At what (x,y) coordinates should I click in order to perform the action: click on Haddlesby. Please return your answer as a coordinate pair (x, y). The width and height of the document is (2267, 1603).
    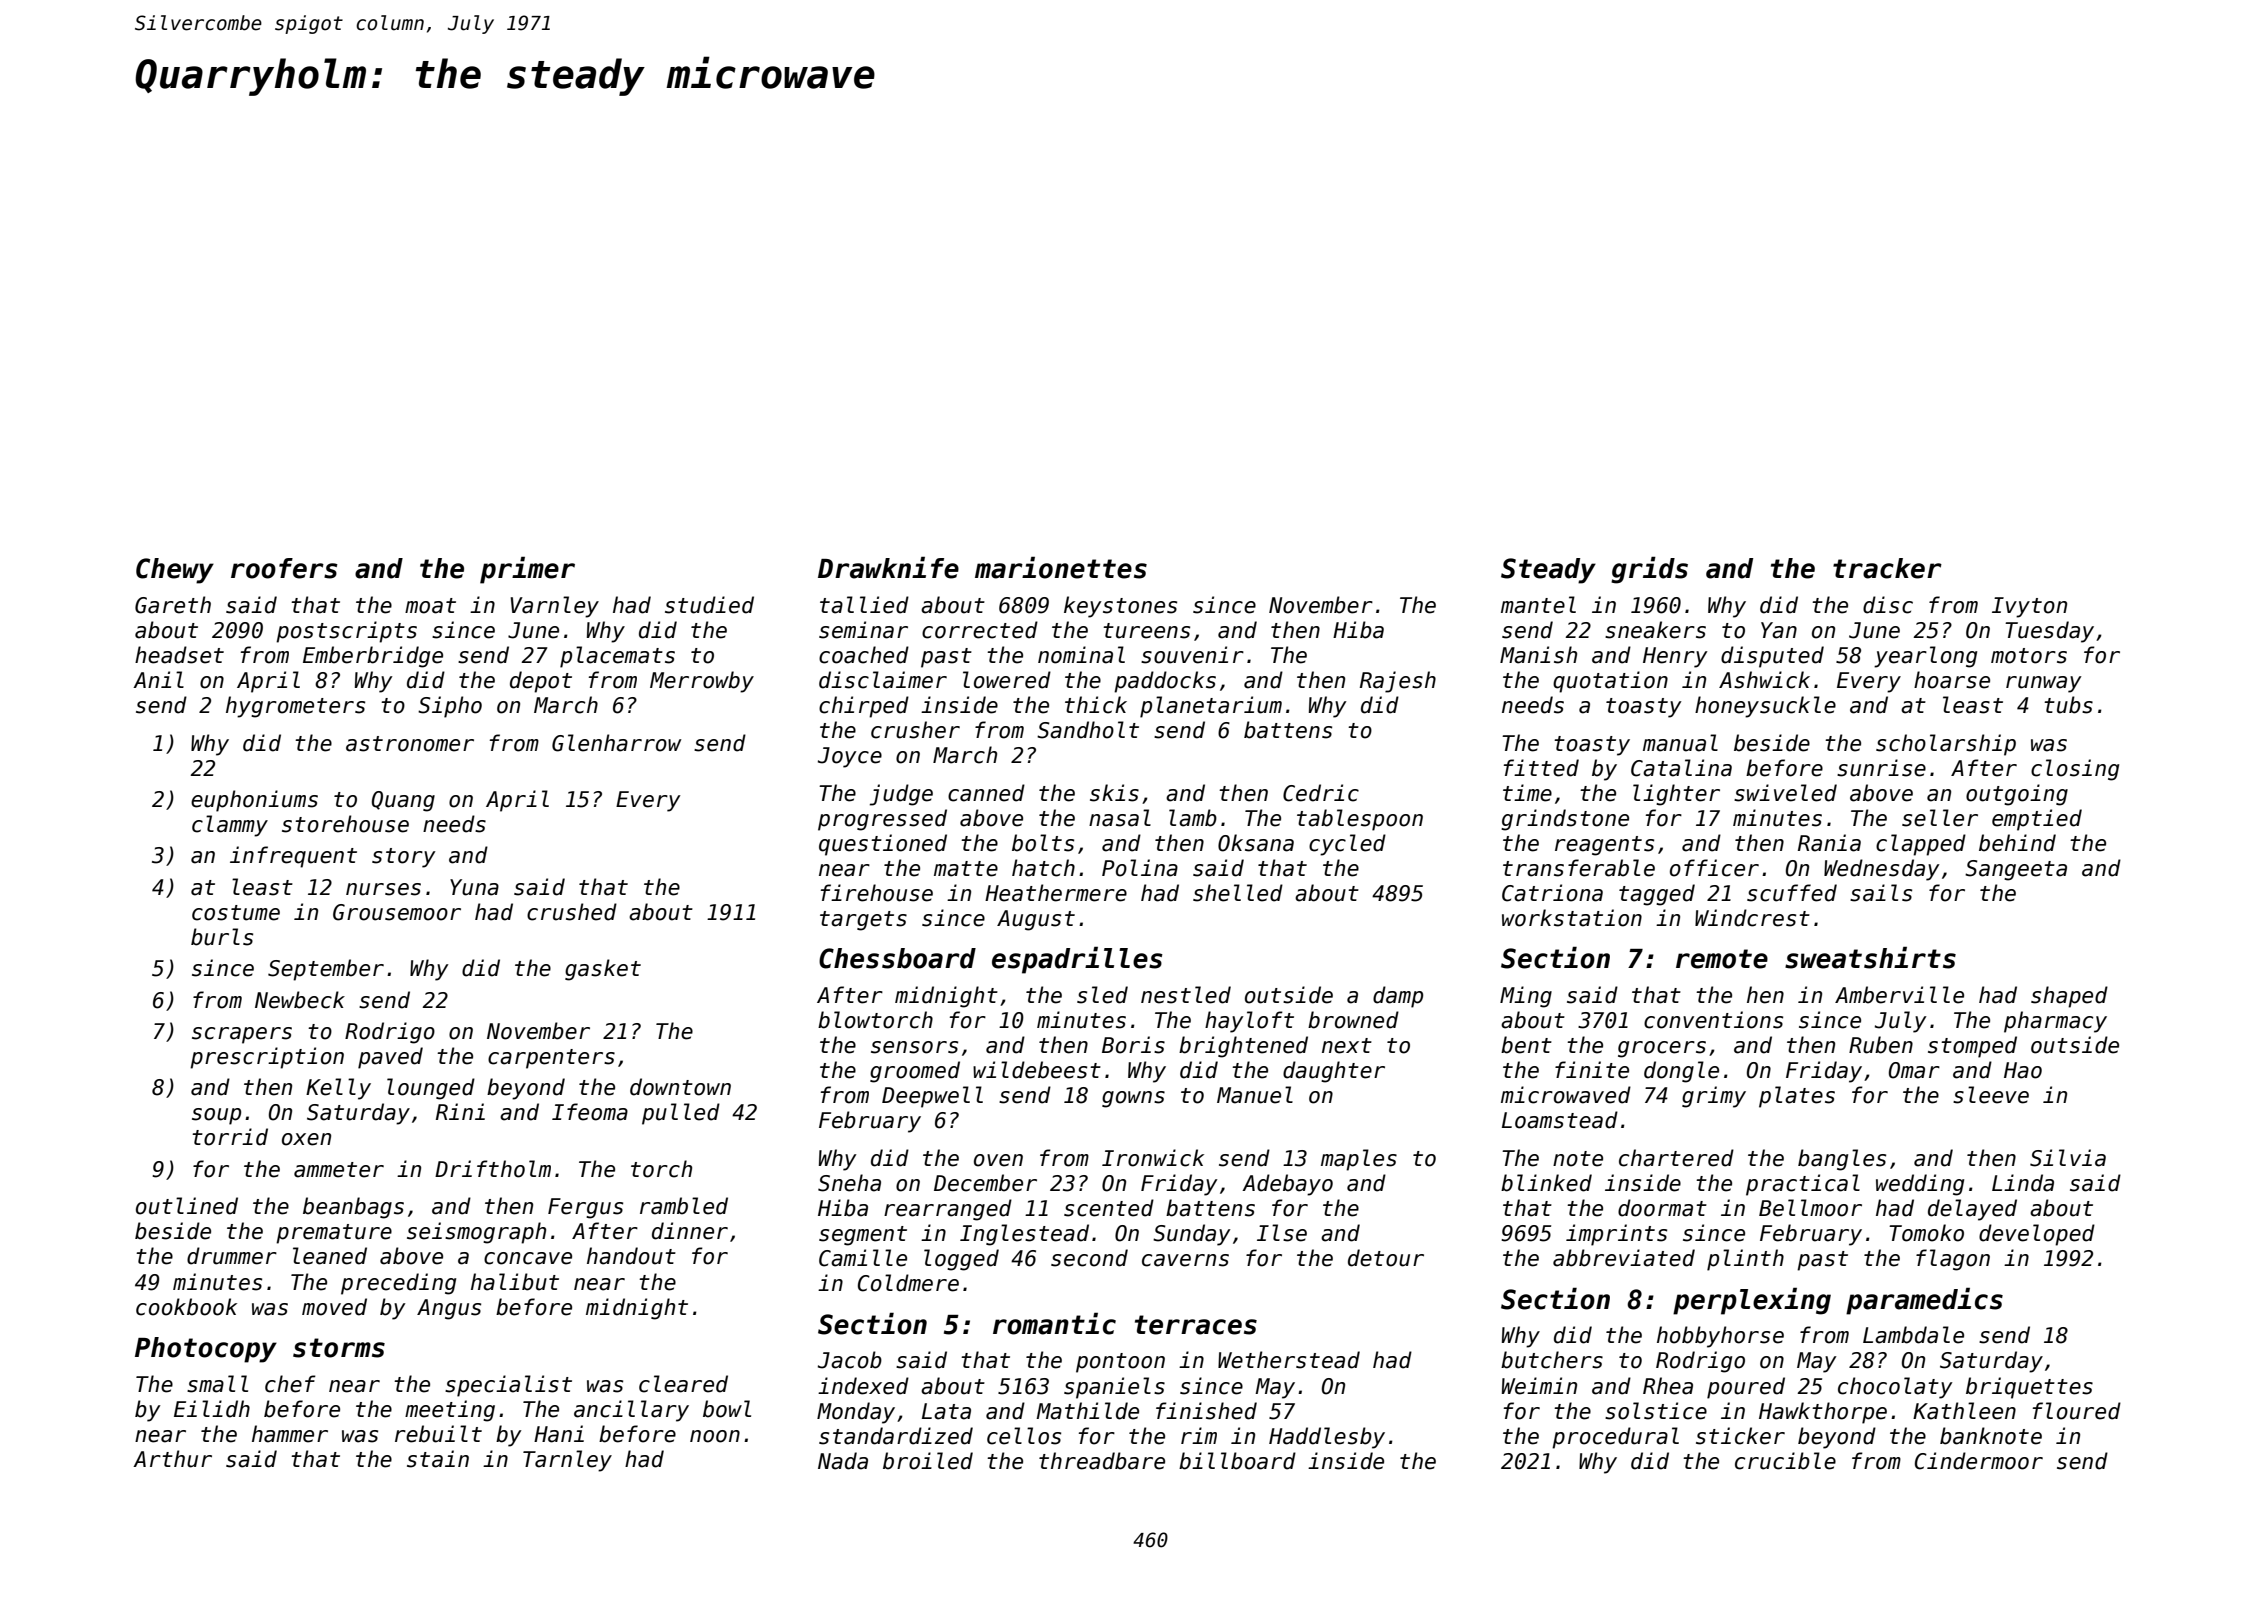
    Looking at the image, I should click on (1327, 1438).
